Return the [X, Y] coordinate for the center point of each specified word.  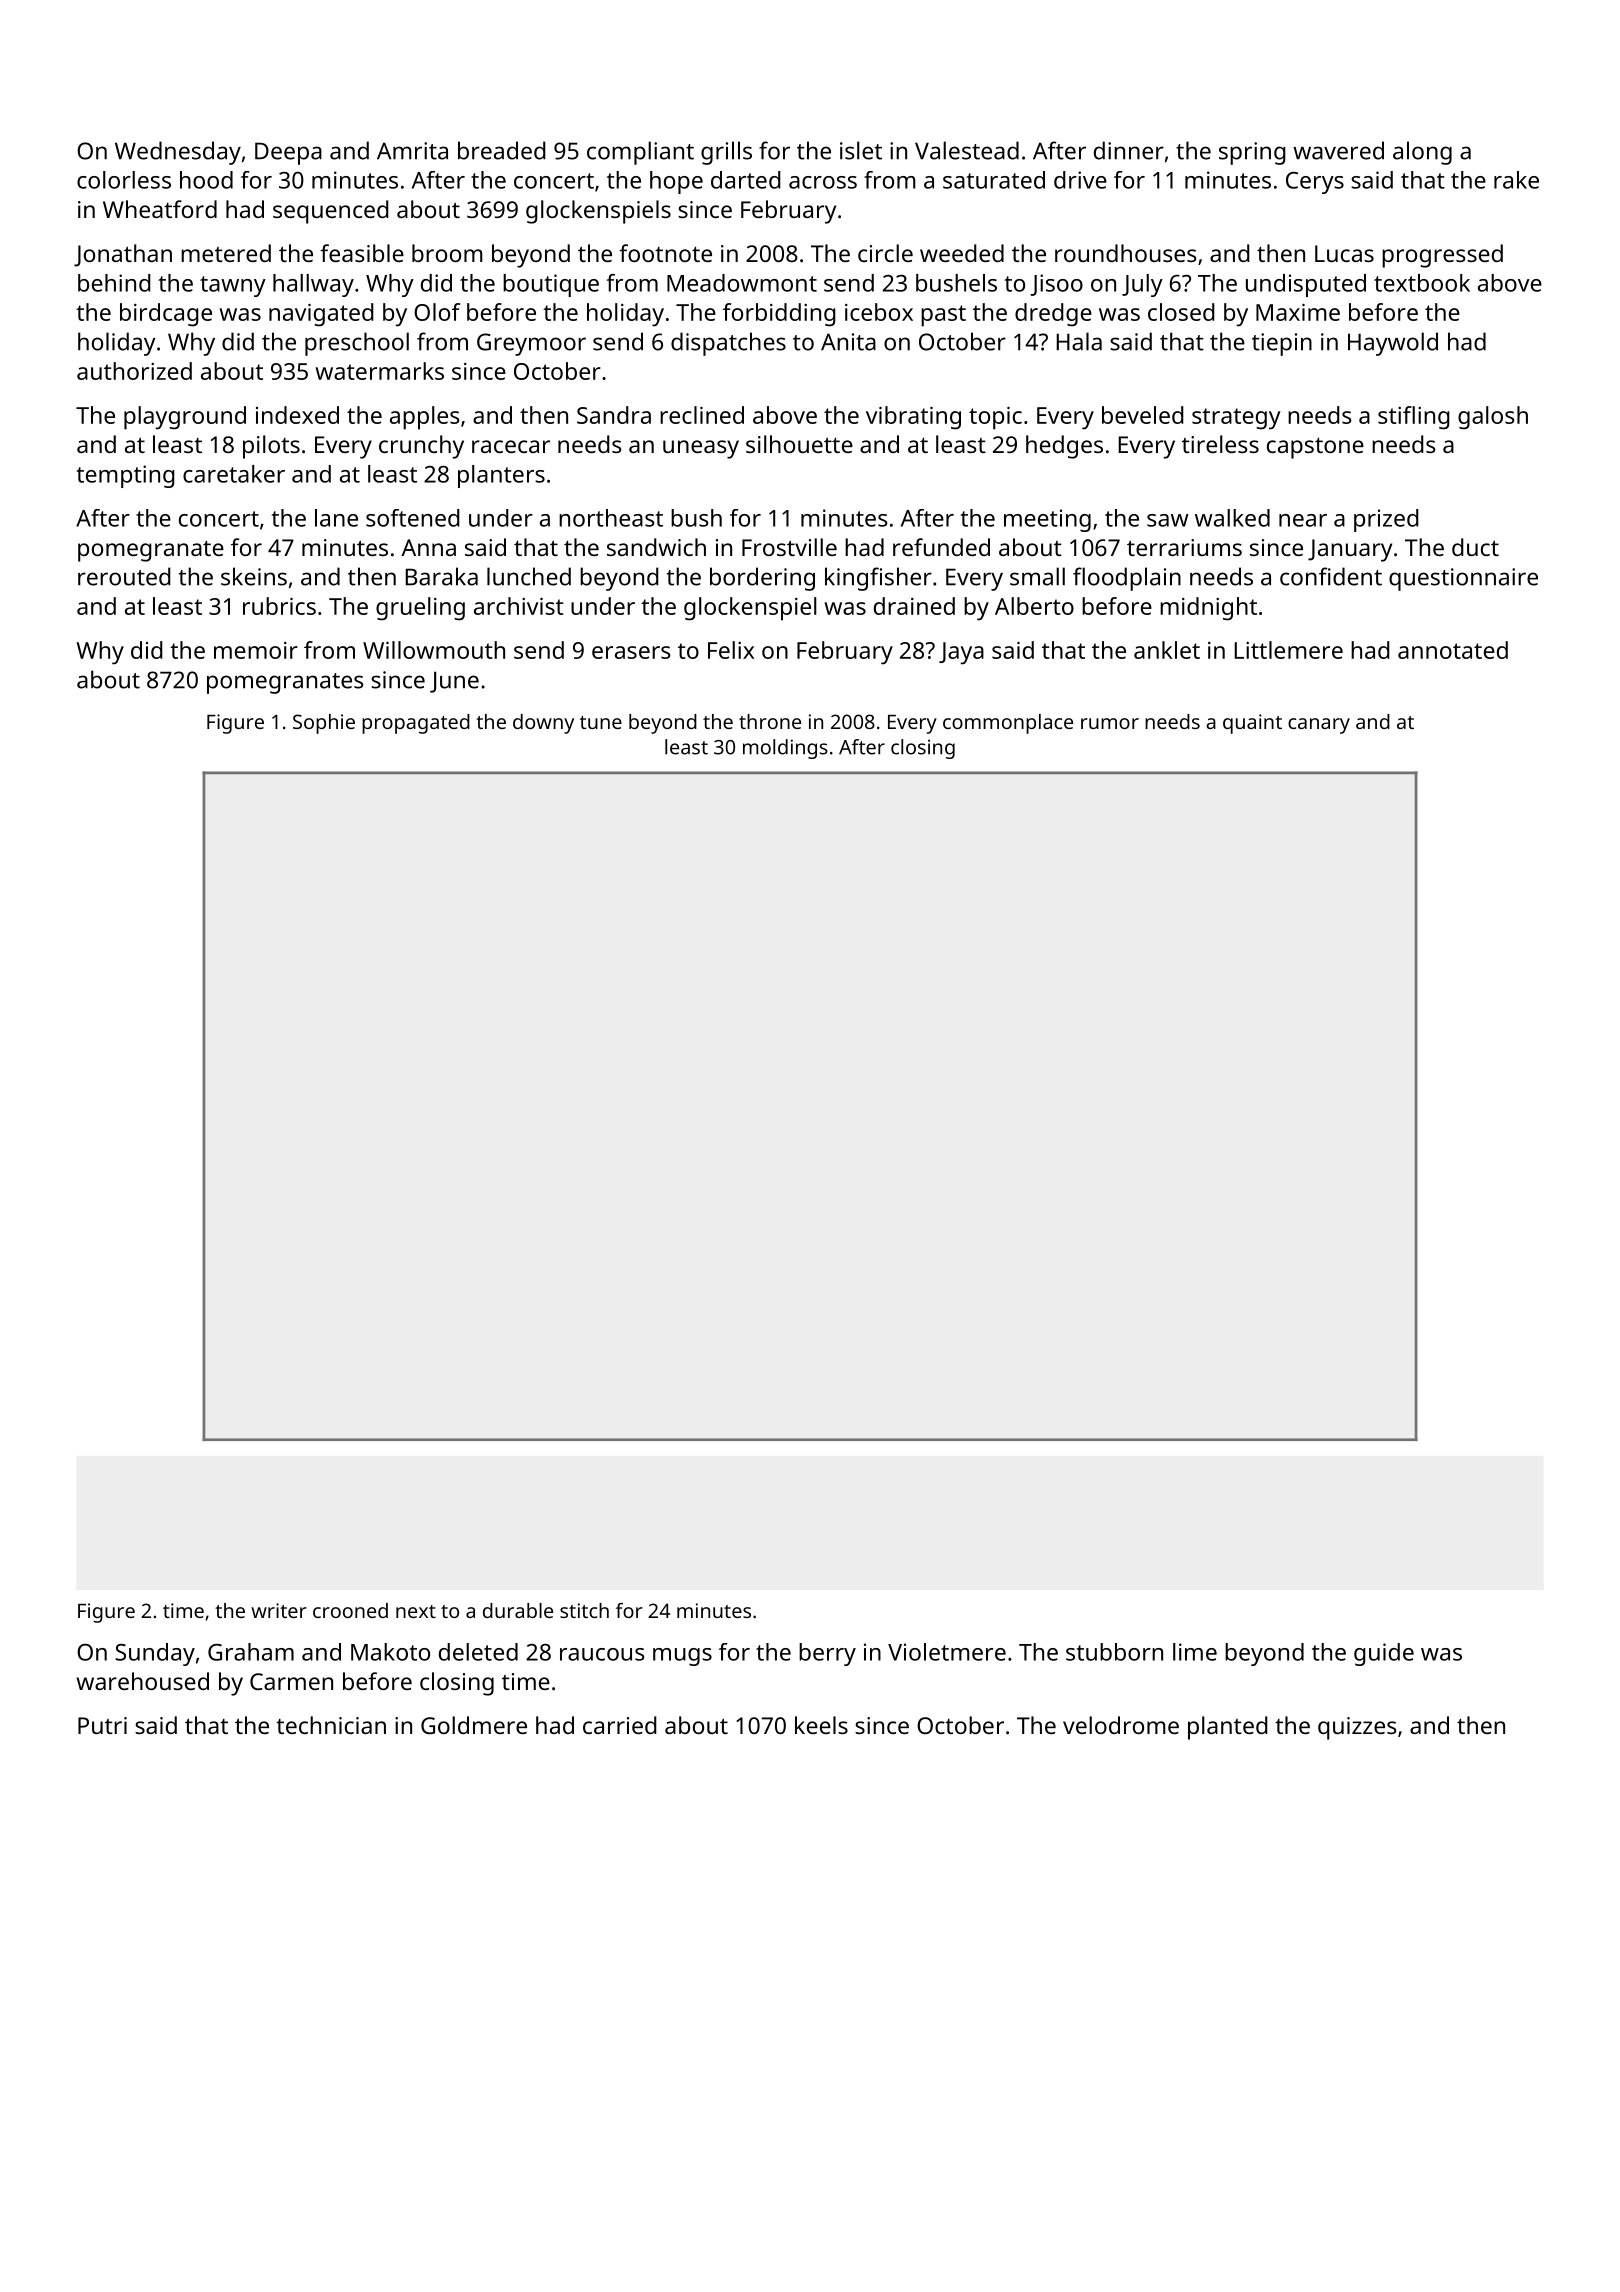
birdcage [166, 315]
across [823, 182]
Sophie [324, 724]
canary [1319, 726]
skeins [254, 576]
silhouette [799, 444]
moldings [785, 749]
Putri [102, 1725]
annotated [1453, 650]
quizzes [1357, 1728]
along [1422, 153]
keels [821, 1725]
